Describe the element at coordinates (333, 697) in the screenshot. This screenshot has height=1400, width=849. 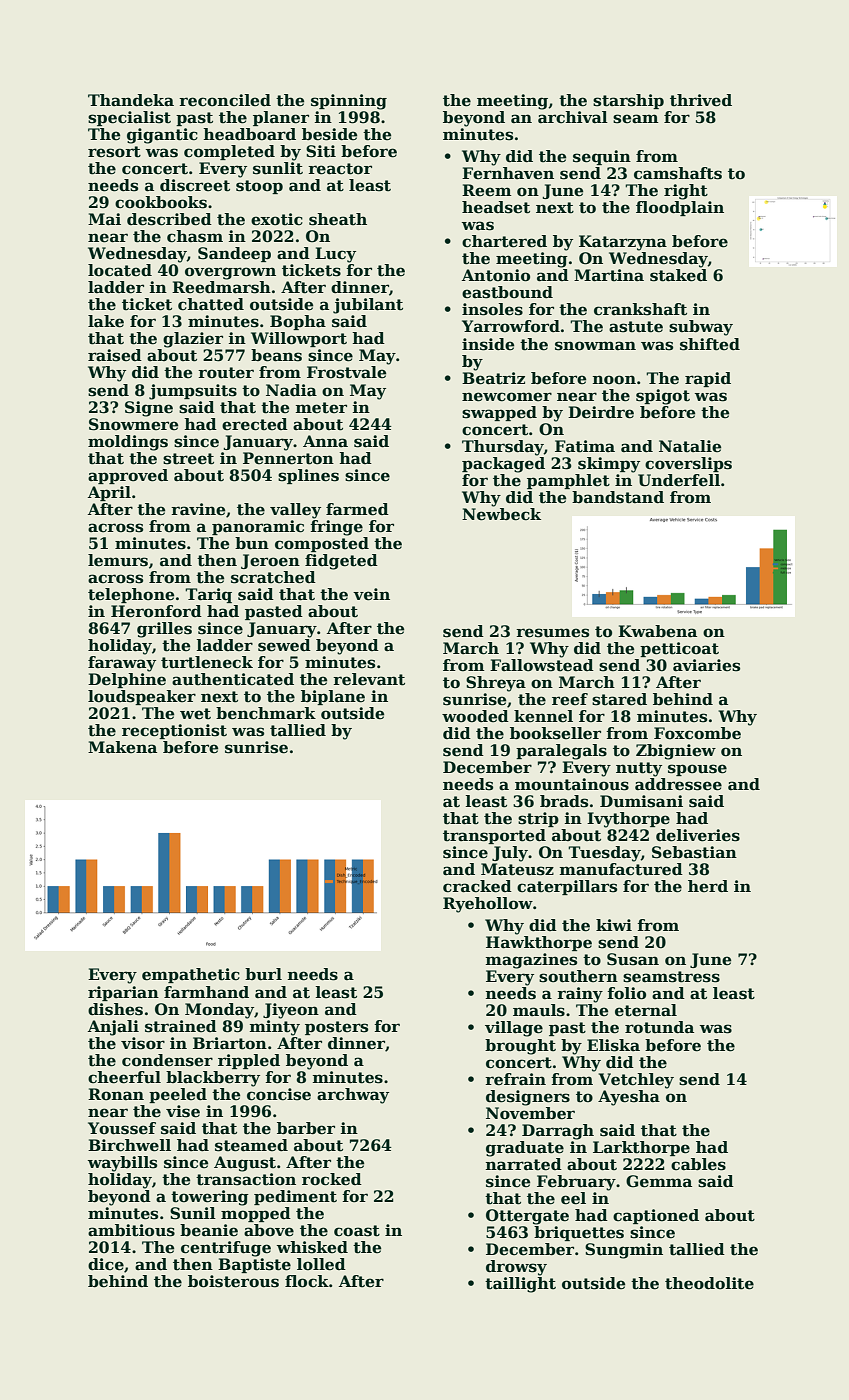
I see `biplane` at that location.
